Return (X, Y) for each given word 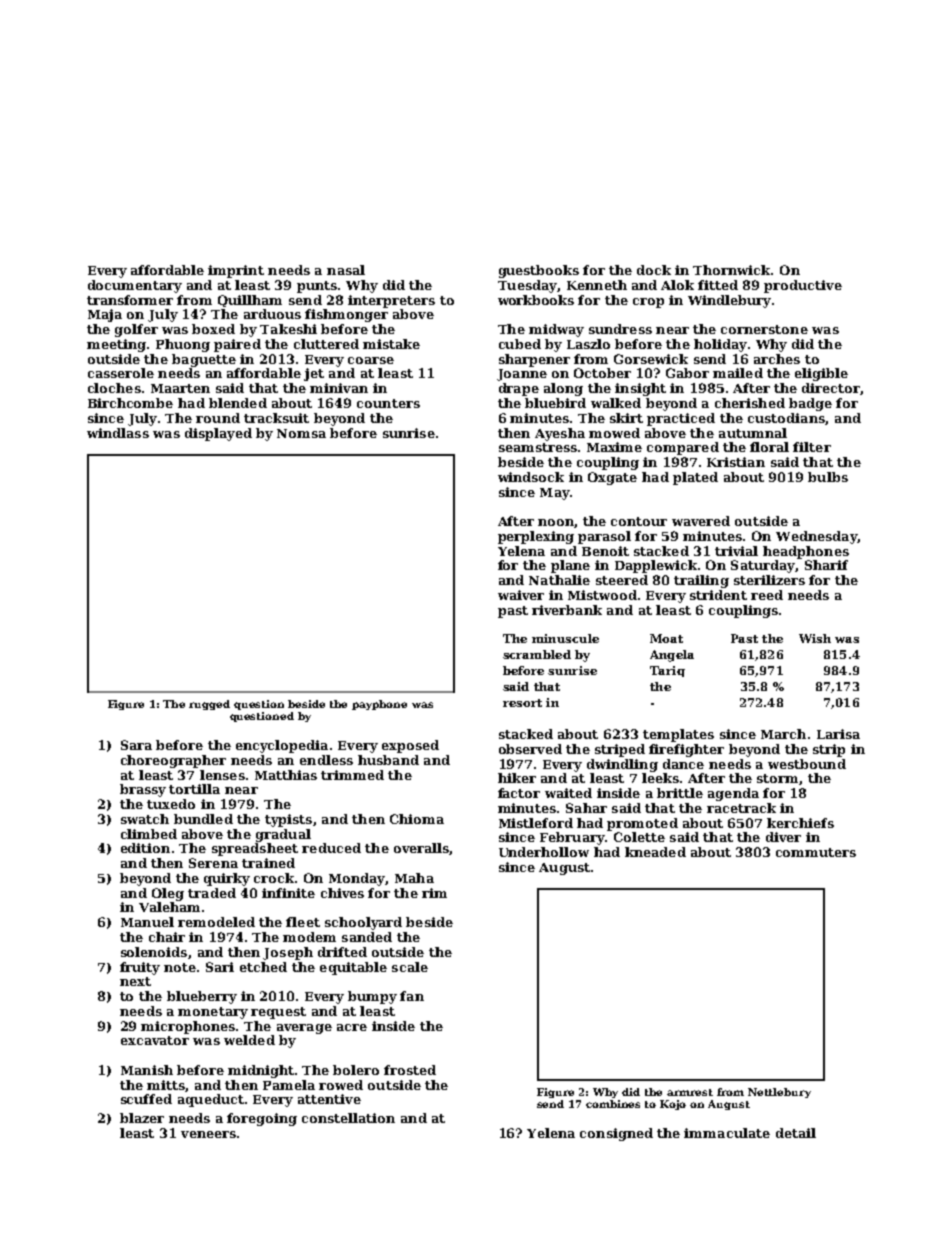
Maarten (180, 388)
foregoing (262, 1119)
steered (622, 580)
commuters (816, 852)
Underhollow (544, 852)
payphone (379, 705)
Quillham (250, 301)
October (602, 373)
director (831, 388)
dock (654, 270)
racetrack (741, 808)
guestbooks (539, 271)
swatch (145, 819)
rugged (209, 705)
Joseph (288, 953)
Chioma (417, 819)
